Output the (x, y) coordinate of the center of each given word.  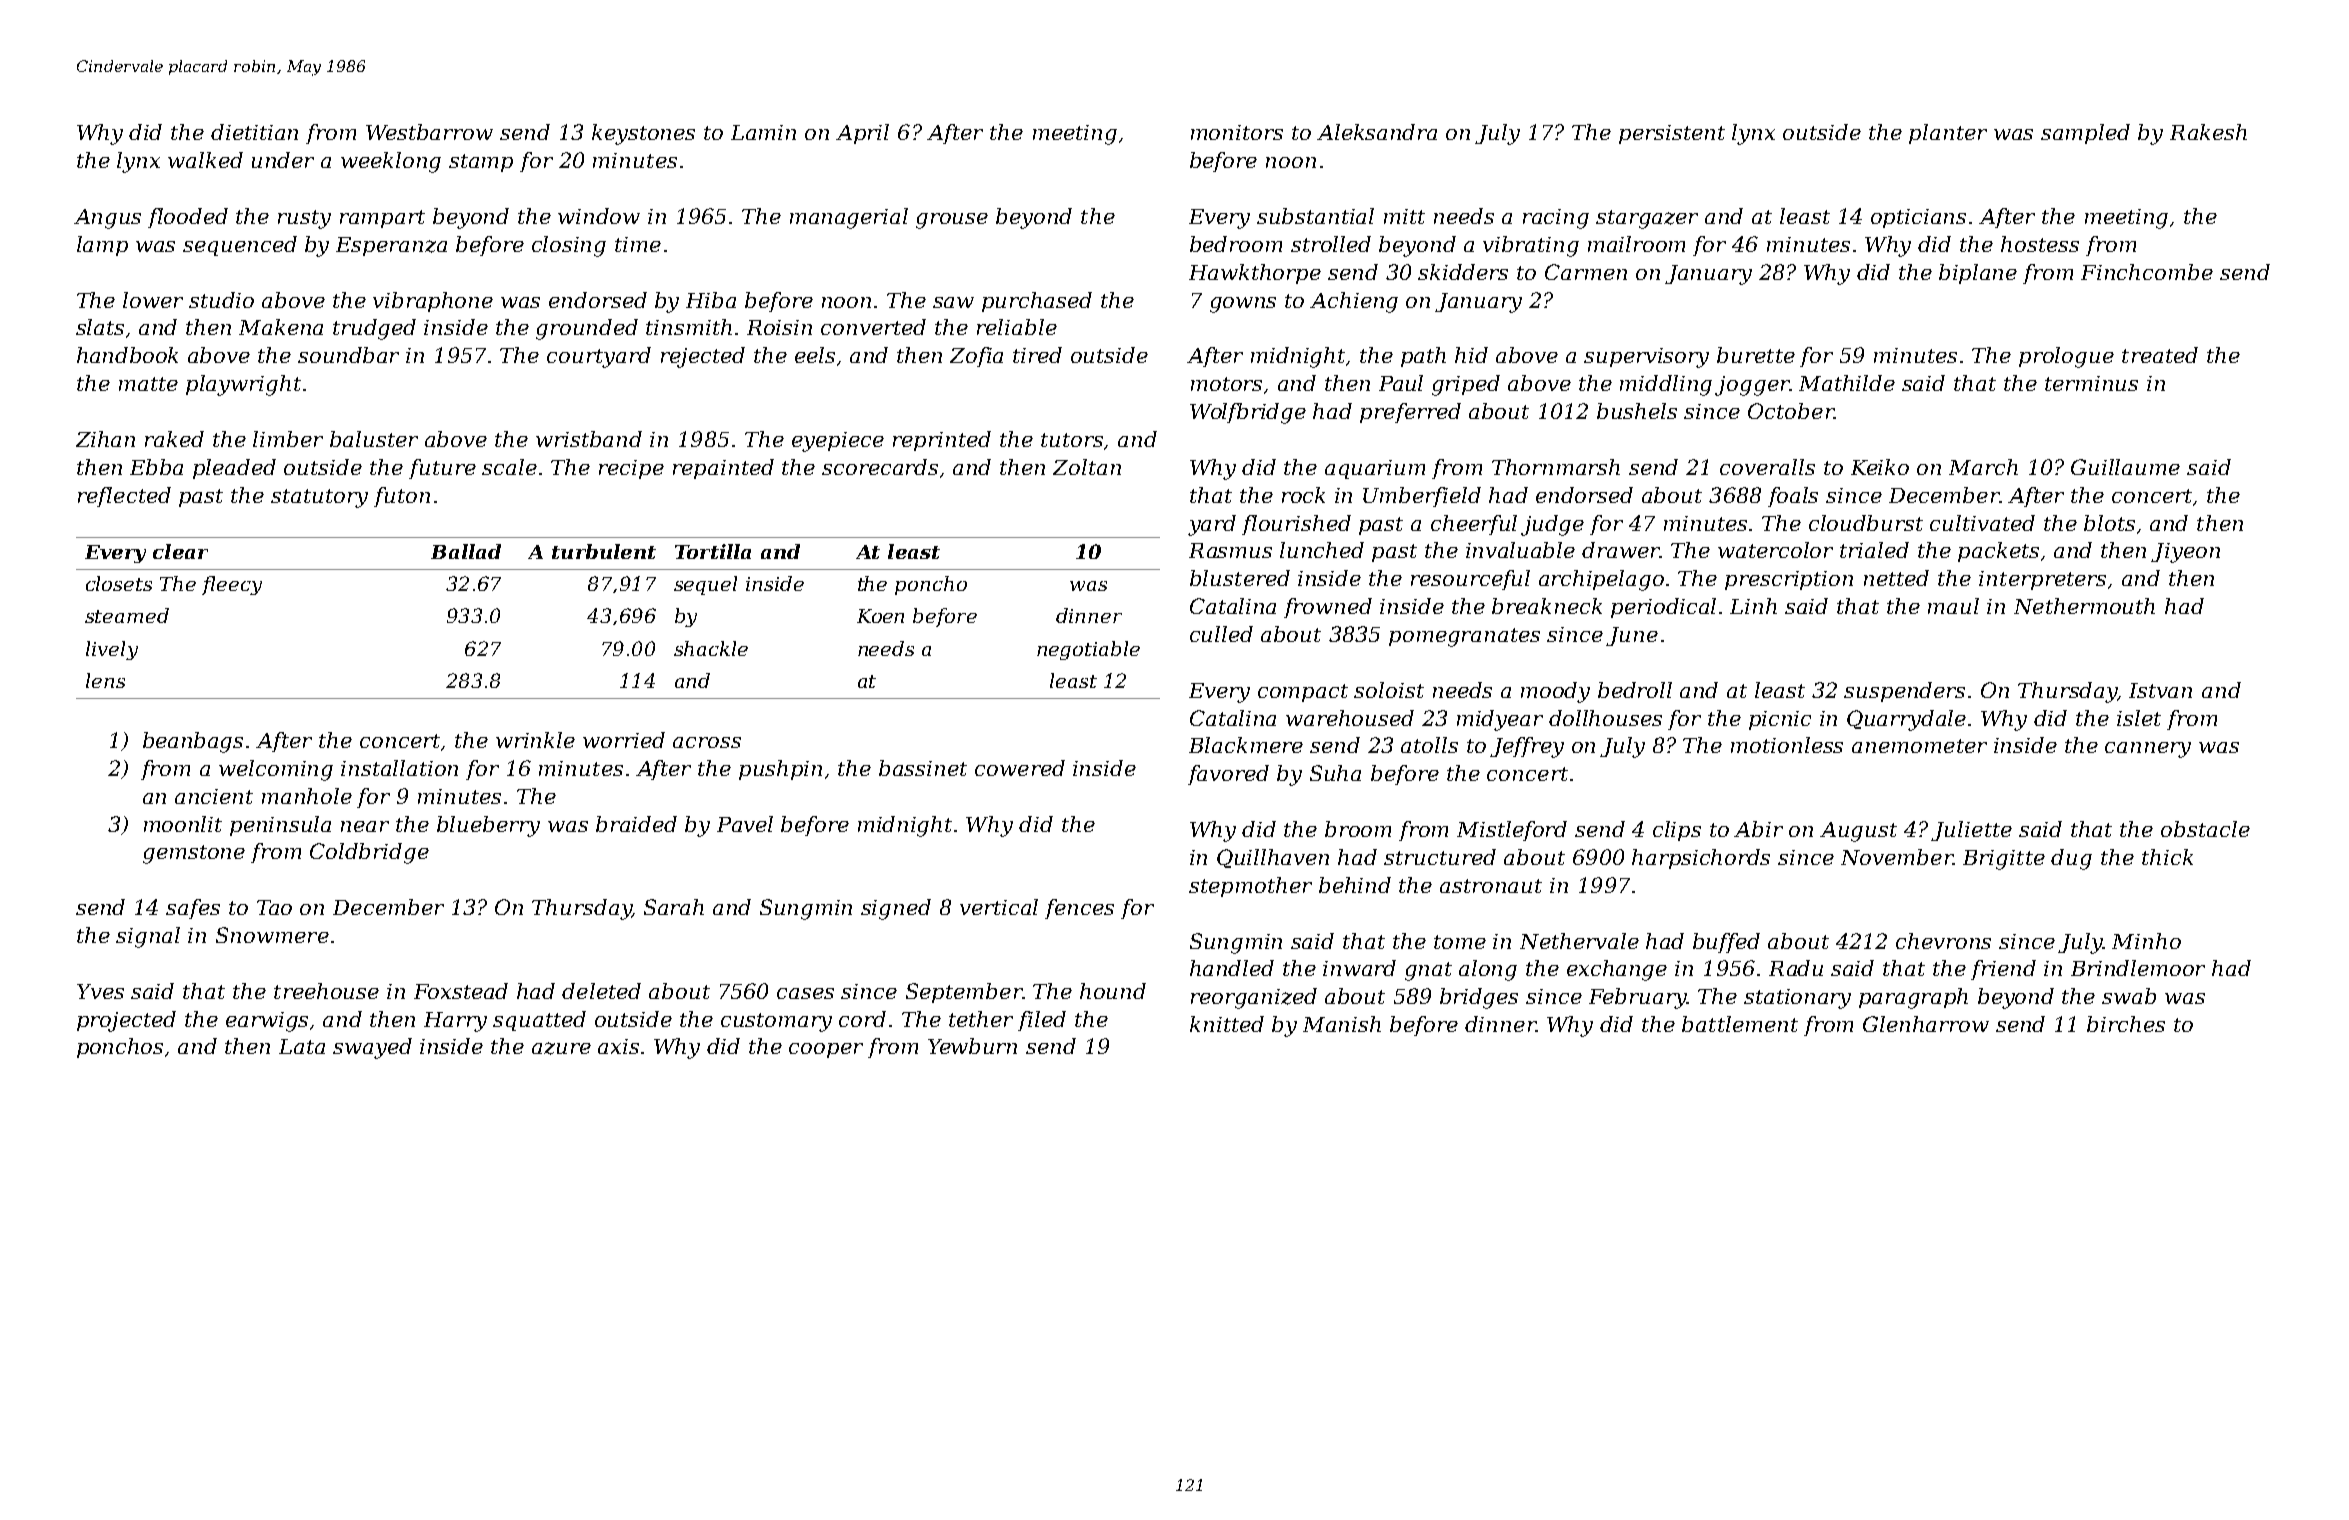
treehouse (326, 991)
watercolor (1775, 550)
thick (2167, 857)
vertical (999, 907)
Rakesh (2208, 132)
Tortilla (713, 551)
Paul (1401, 383)
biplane (1978, 274)
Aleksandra (1377, 132)
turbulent (604, 551)
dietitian (254, 132)
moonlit (183, 824)
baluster (374, 439)
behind (1355, 885)
